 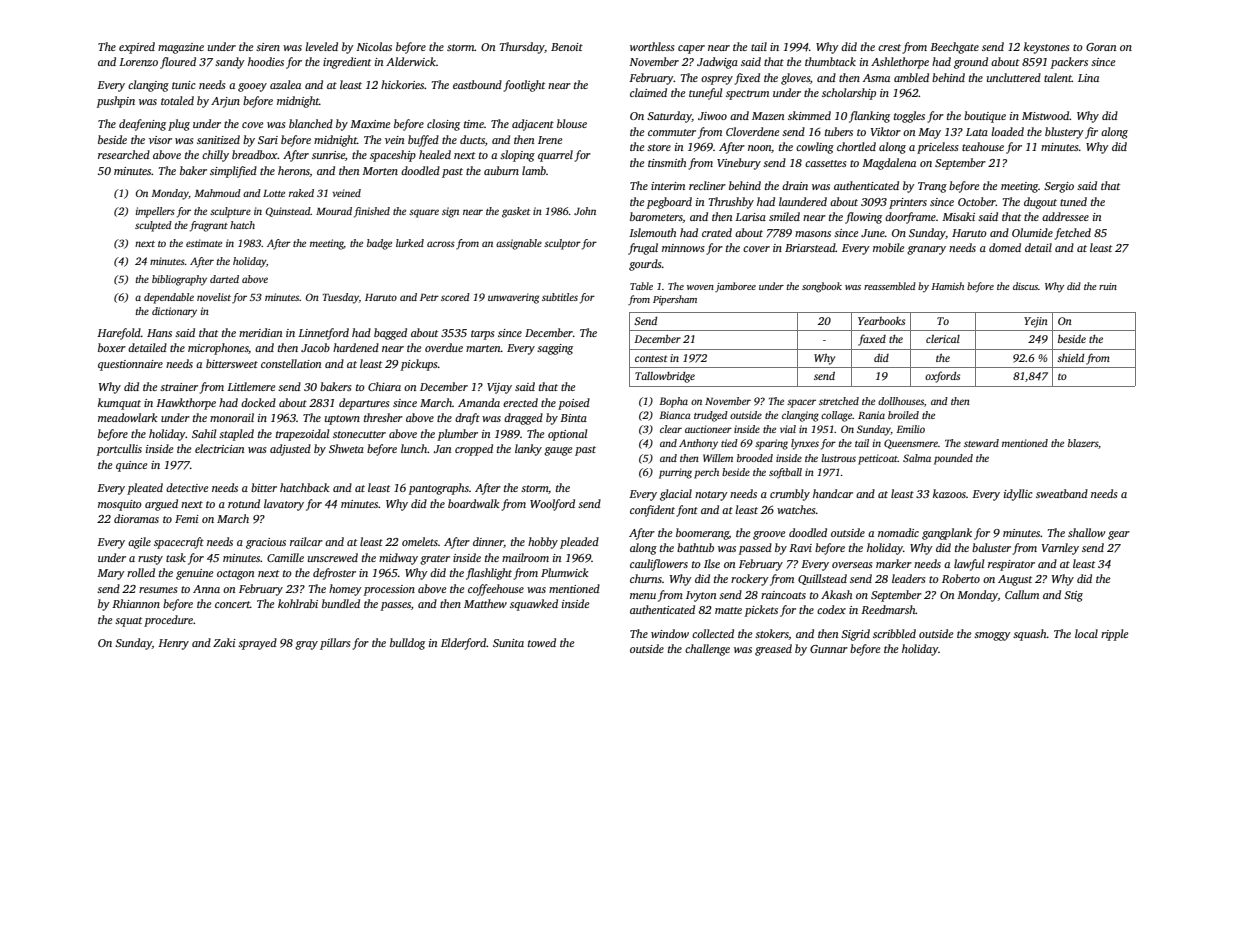 What do you see at coordinates (1101, 47) in the document?
I see `Goran` at bounding box center [1101, 47].
